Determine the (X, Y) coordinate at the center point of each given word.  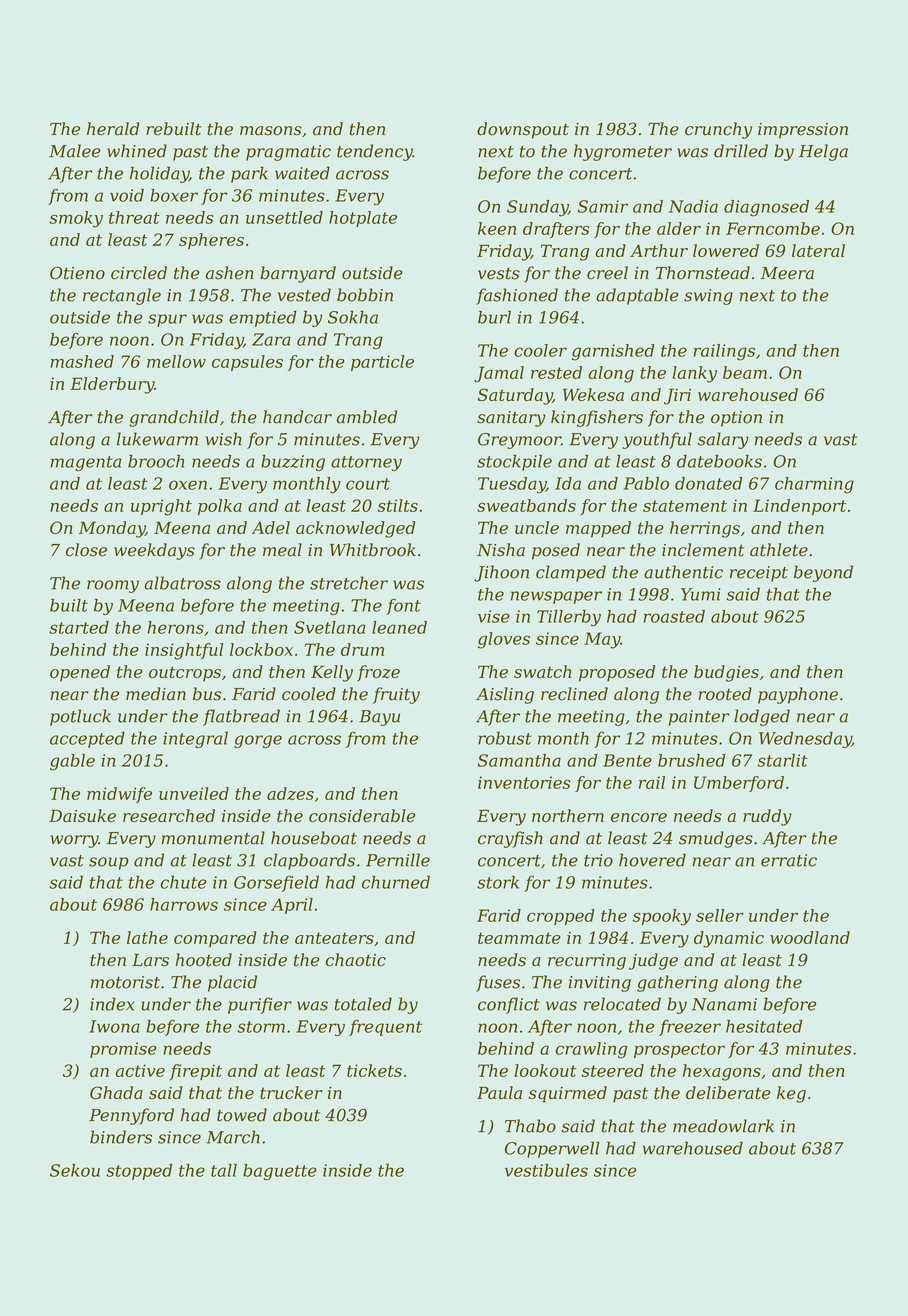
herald (113, 129)
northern (568, 815)
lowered (726, 250)
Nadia (693, 206)
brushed (692, 760)
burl (494, 317)
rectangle (122, 296)
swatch (542, 671)
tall (224, 1170)
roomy (113, 586)
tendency (375, 152)
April (292, 906)
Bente (627, 760)
